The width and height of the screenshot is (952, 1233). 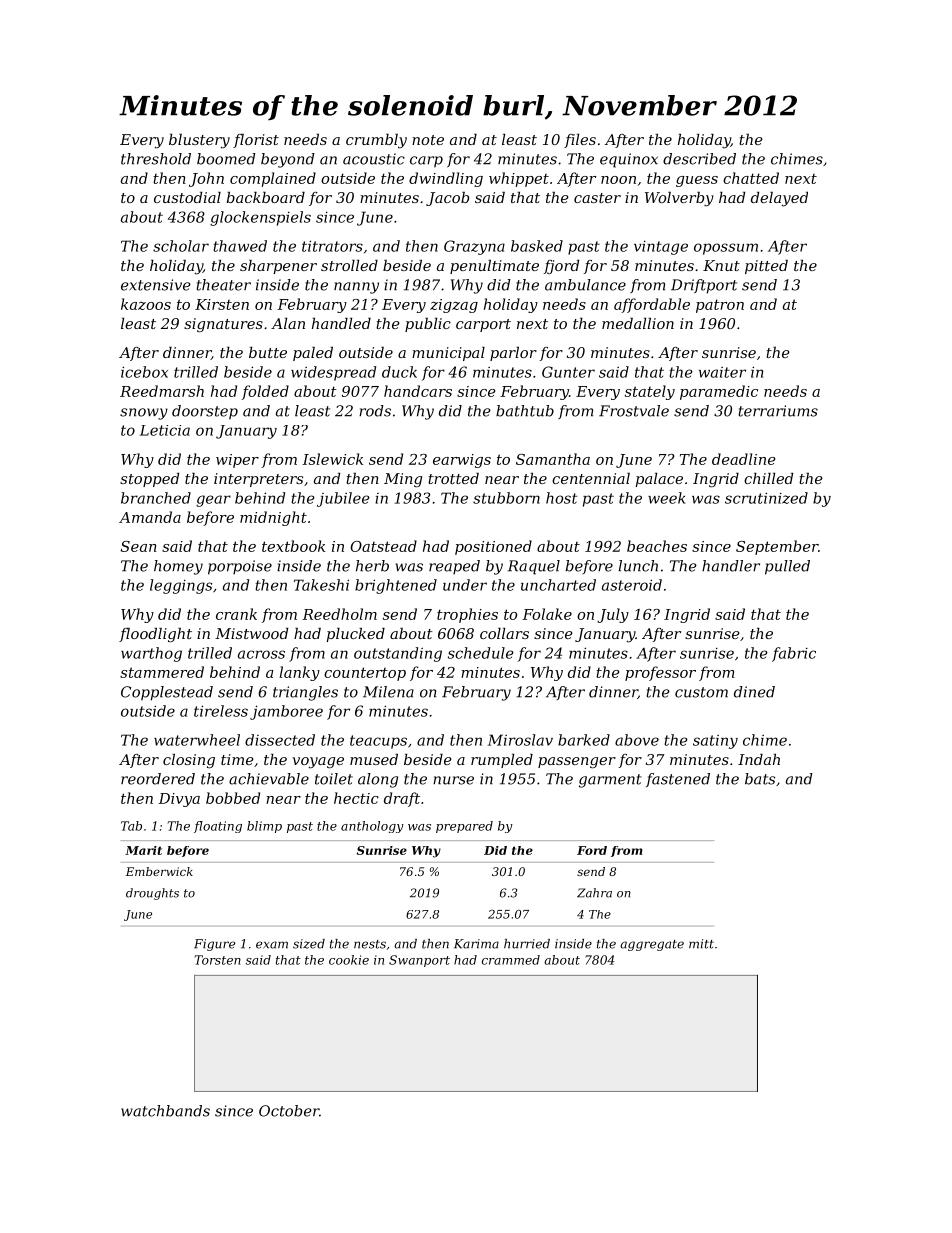 What do you see at coordinates (156, 159) in the screenshot?
I see `threshold` at bounding box center [156, 159].
